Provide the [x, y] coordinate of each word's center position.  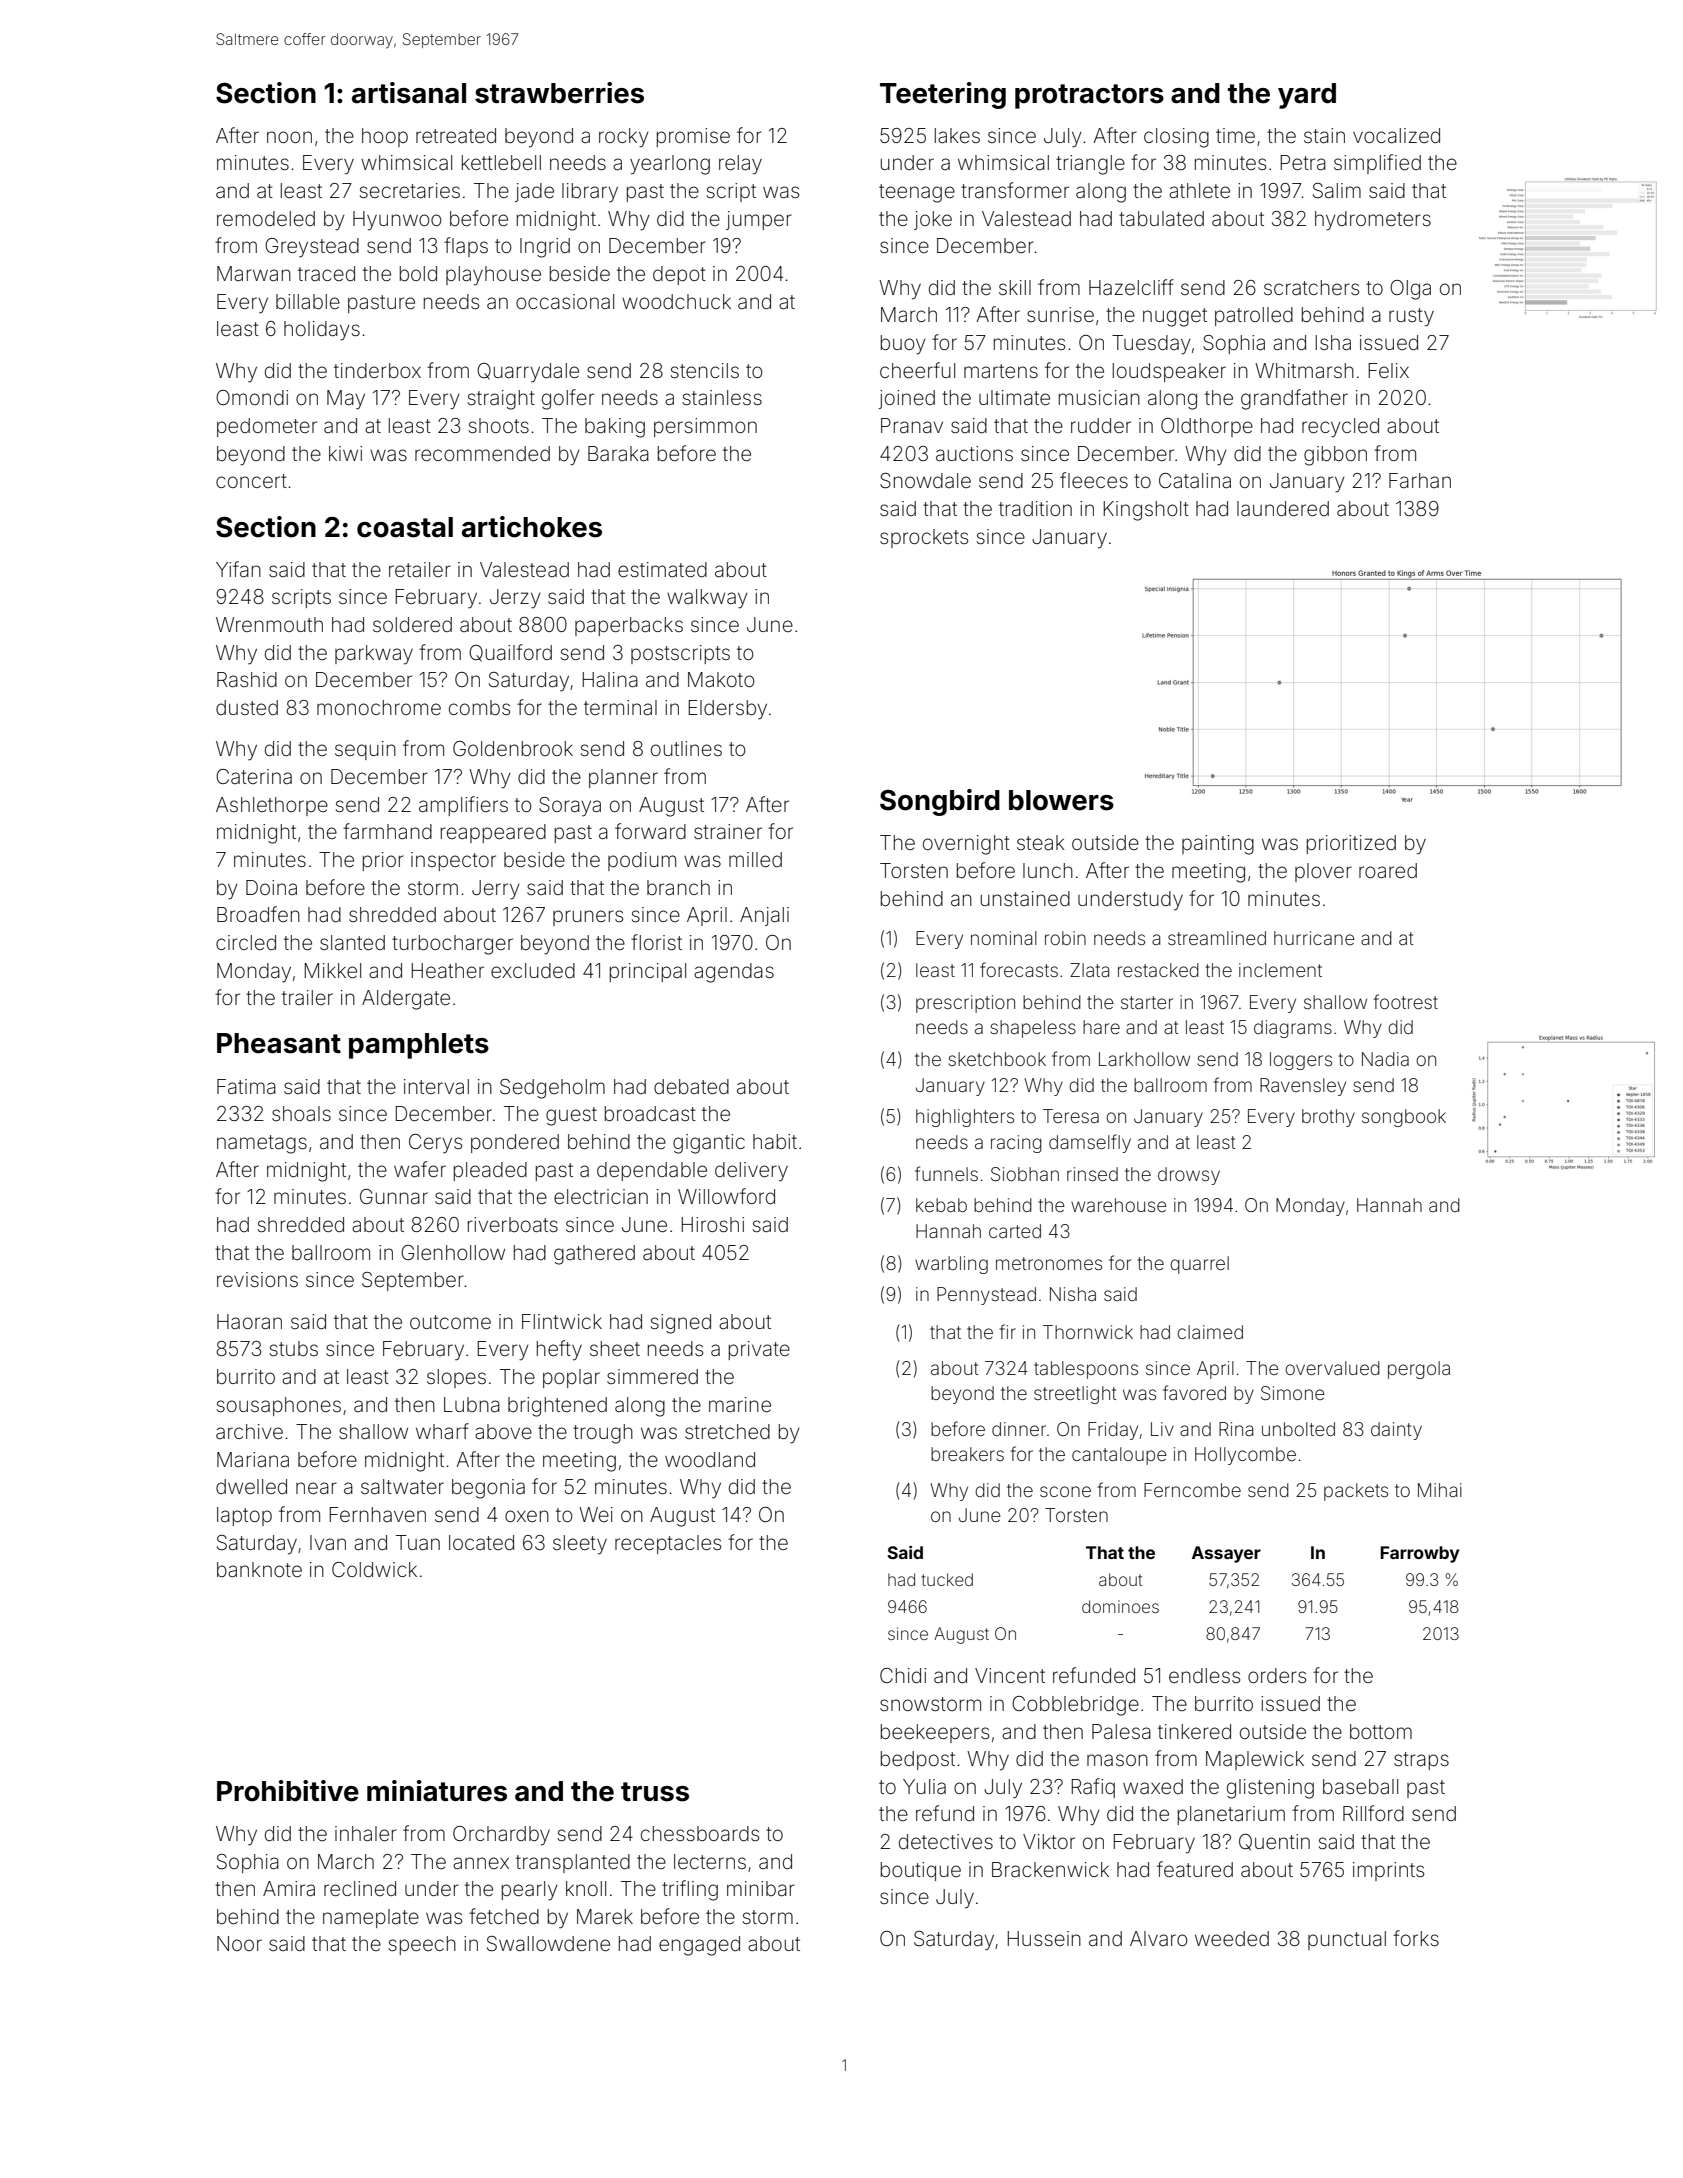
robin [1065, 938]
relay [740, 165]
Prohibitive [288, 1791]
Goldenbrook [513, 748]
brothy [1328, 1118]
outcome [450, 1322]
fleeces [1094, 480]
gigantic [709, 1144]
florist [656, 942]
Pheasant [279, 1043]
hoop [385, 137]
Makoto [721, 679]
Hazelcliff [1131, 287]
